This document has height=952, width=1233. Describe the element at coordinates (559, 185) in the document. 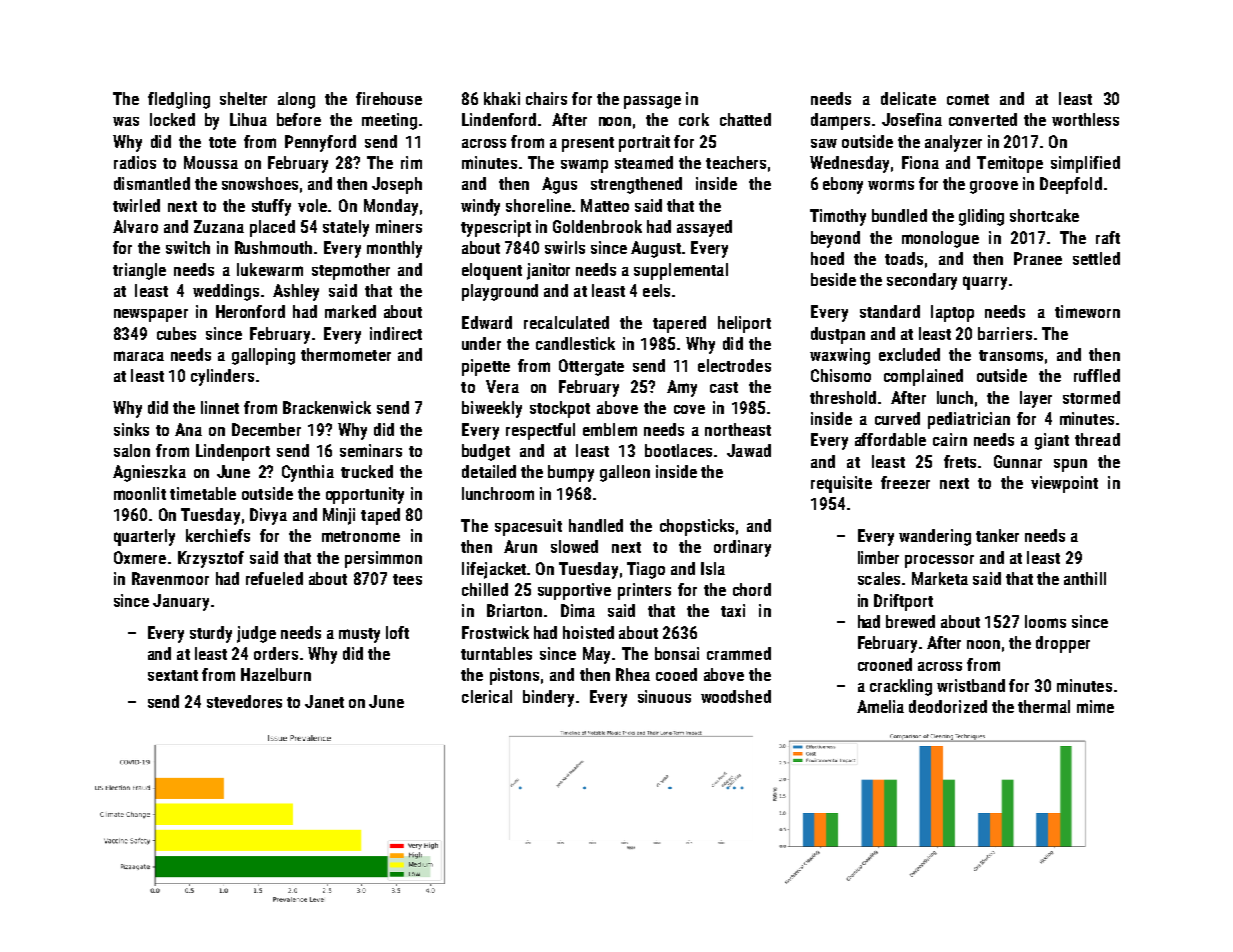

I see `Agus` at that location.
